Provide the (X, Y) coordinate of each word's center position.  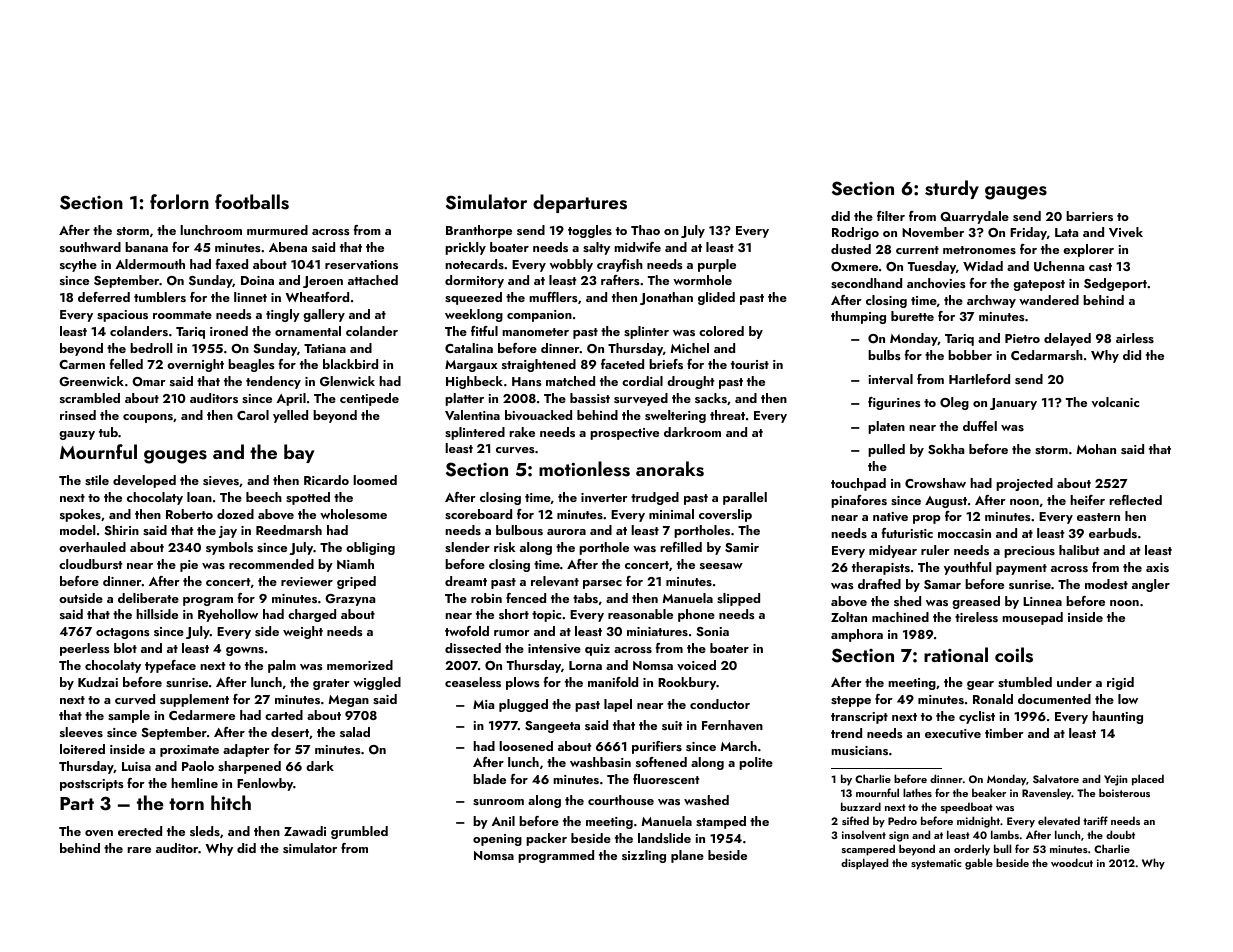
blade (489, 779)
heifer (1087, 500)
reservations (361, 265)
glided (716, 298)
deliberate (148, 598)
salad (355, 732)
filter (891, 216)
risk (504, 547)
